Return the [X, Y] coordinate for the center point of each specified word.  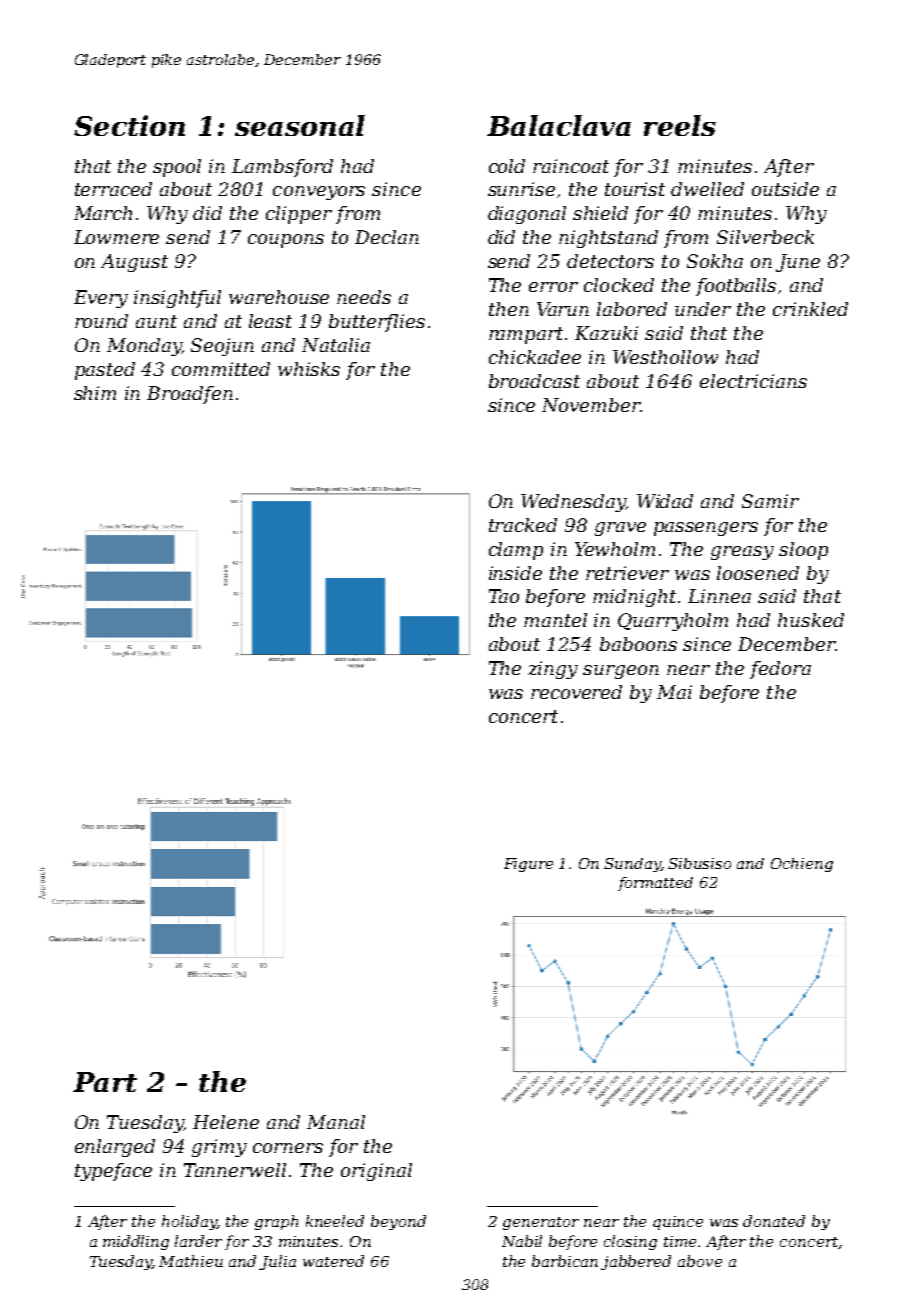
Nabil [522, 1241]
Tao [504, 596]
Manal [336, 1122]
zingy [553, 670]
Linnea [719, 596]
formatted [655, 884]
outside [785, 189]
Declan [387, 237]
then [509, 309]
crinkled [810, 309]
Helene [226, 1122]
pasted [105, 371]
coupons [286, 241]
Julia [277, 1262]
